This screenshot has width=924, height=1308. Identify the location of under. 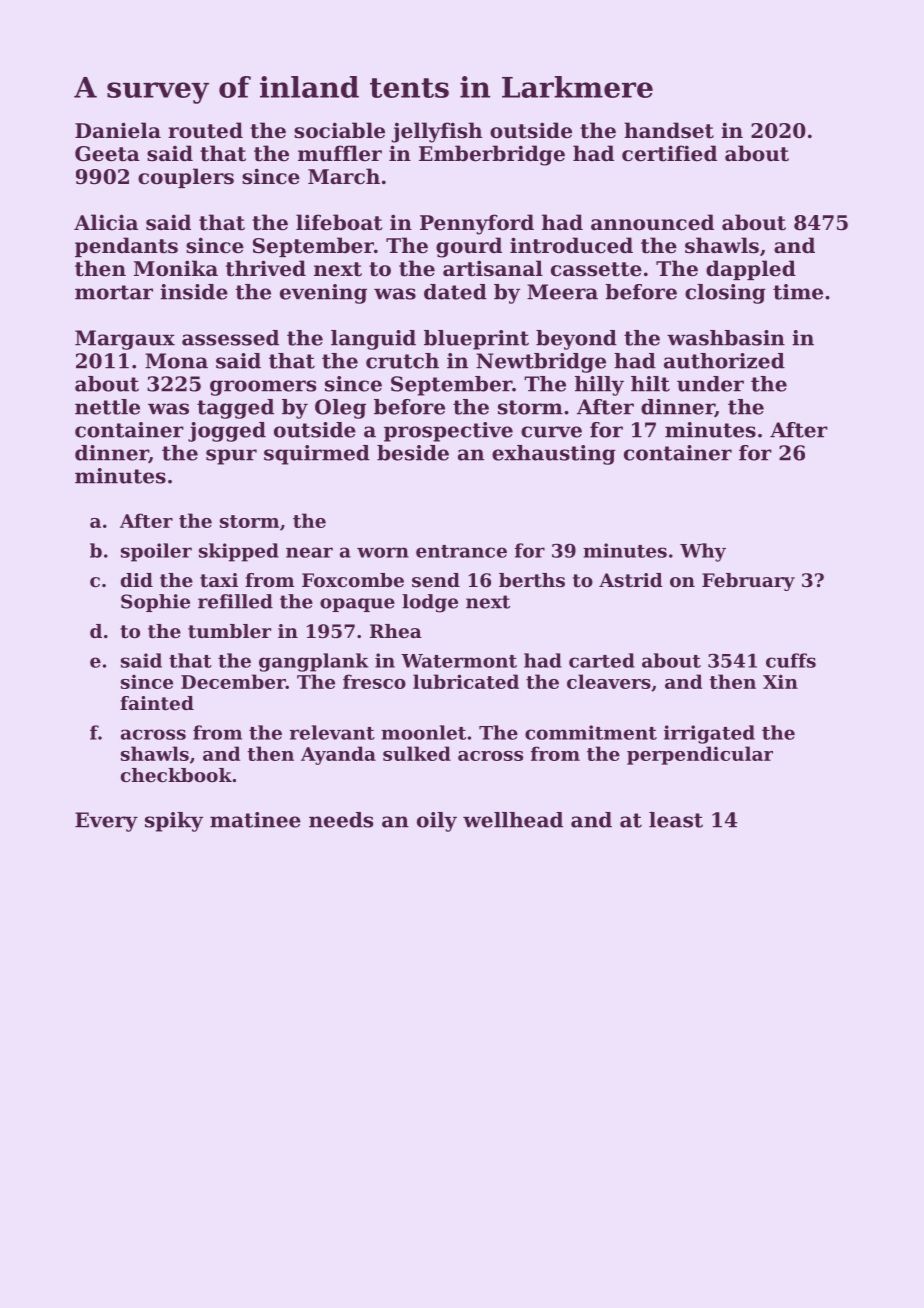
(710, 384).
